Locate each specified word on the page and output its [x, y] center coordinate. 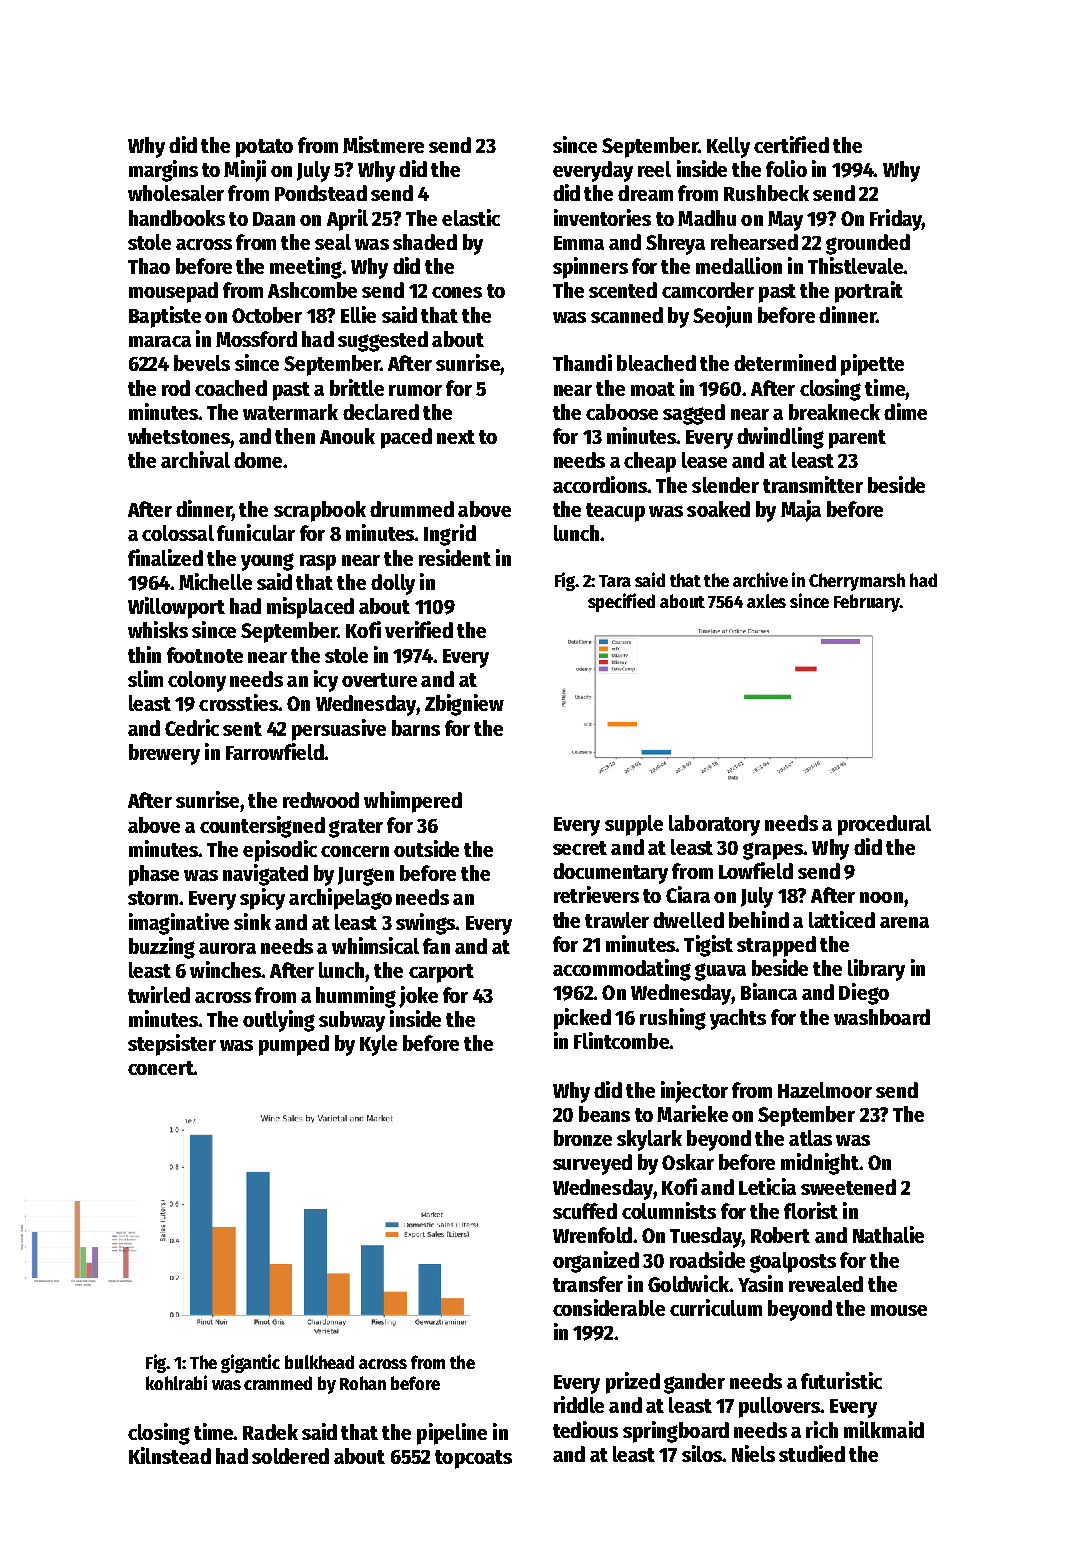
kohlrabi [176, 1382]
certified [791, 144]
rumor [415, 390]
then [295, 436]
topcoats [473, 1459]
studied [812, 1453]
